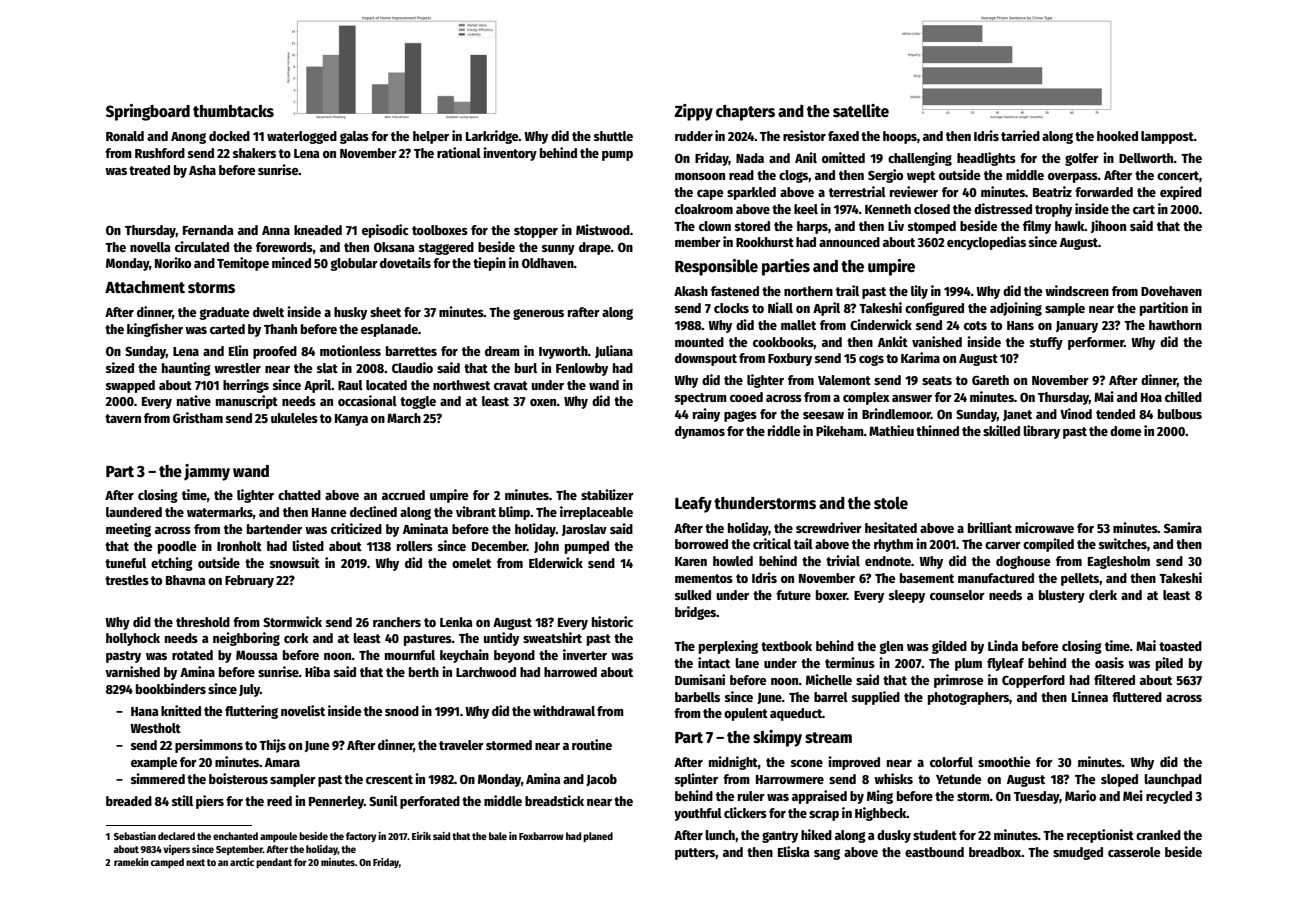  Describe the element at coordinates (937, 430) in the screenshot. I see `thinned` at that location.
